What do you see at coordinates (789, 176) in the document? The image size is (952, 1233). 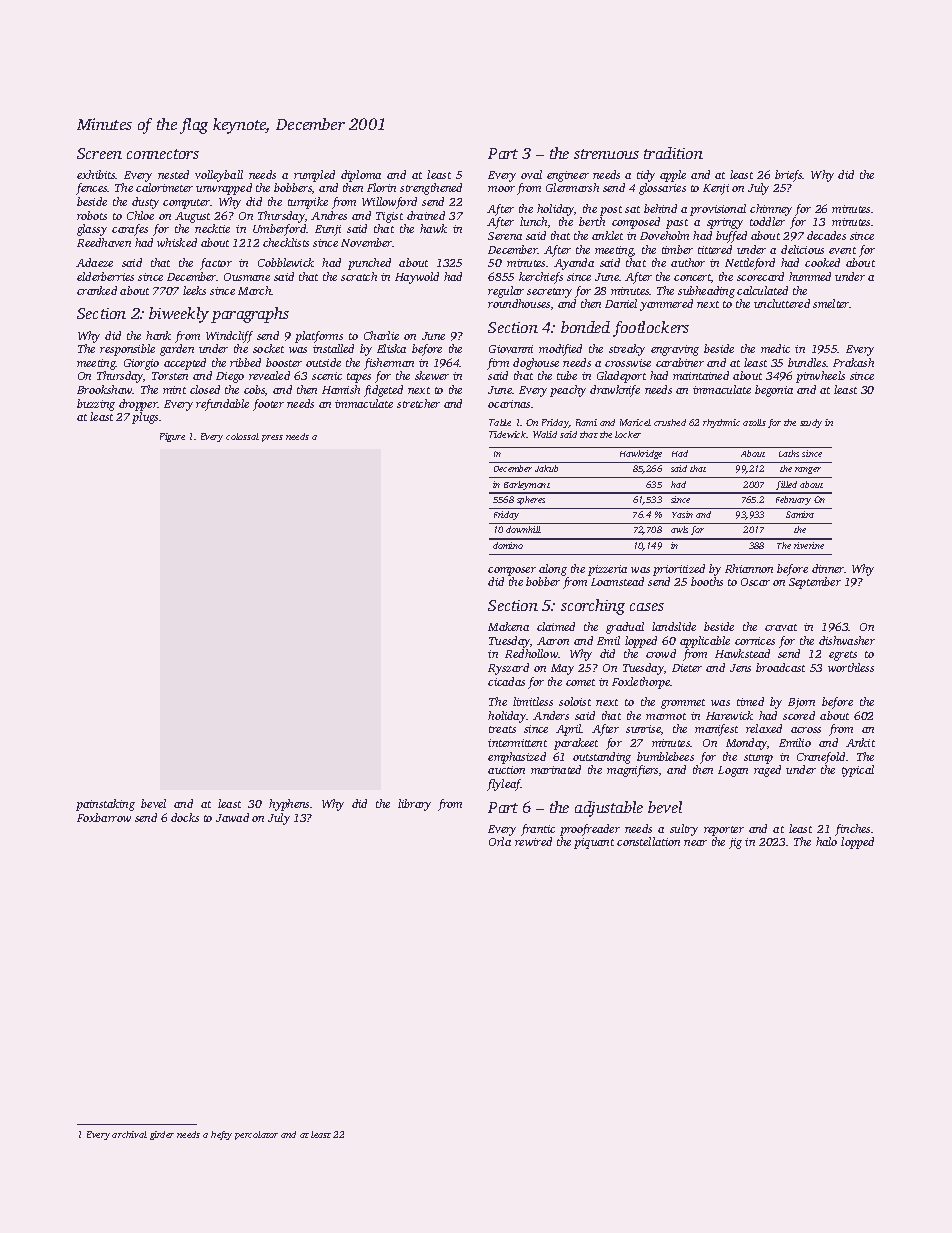 I see `briefs` at bounding box center [789, 176].
